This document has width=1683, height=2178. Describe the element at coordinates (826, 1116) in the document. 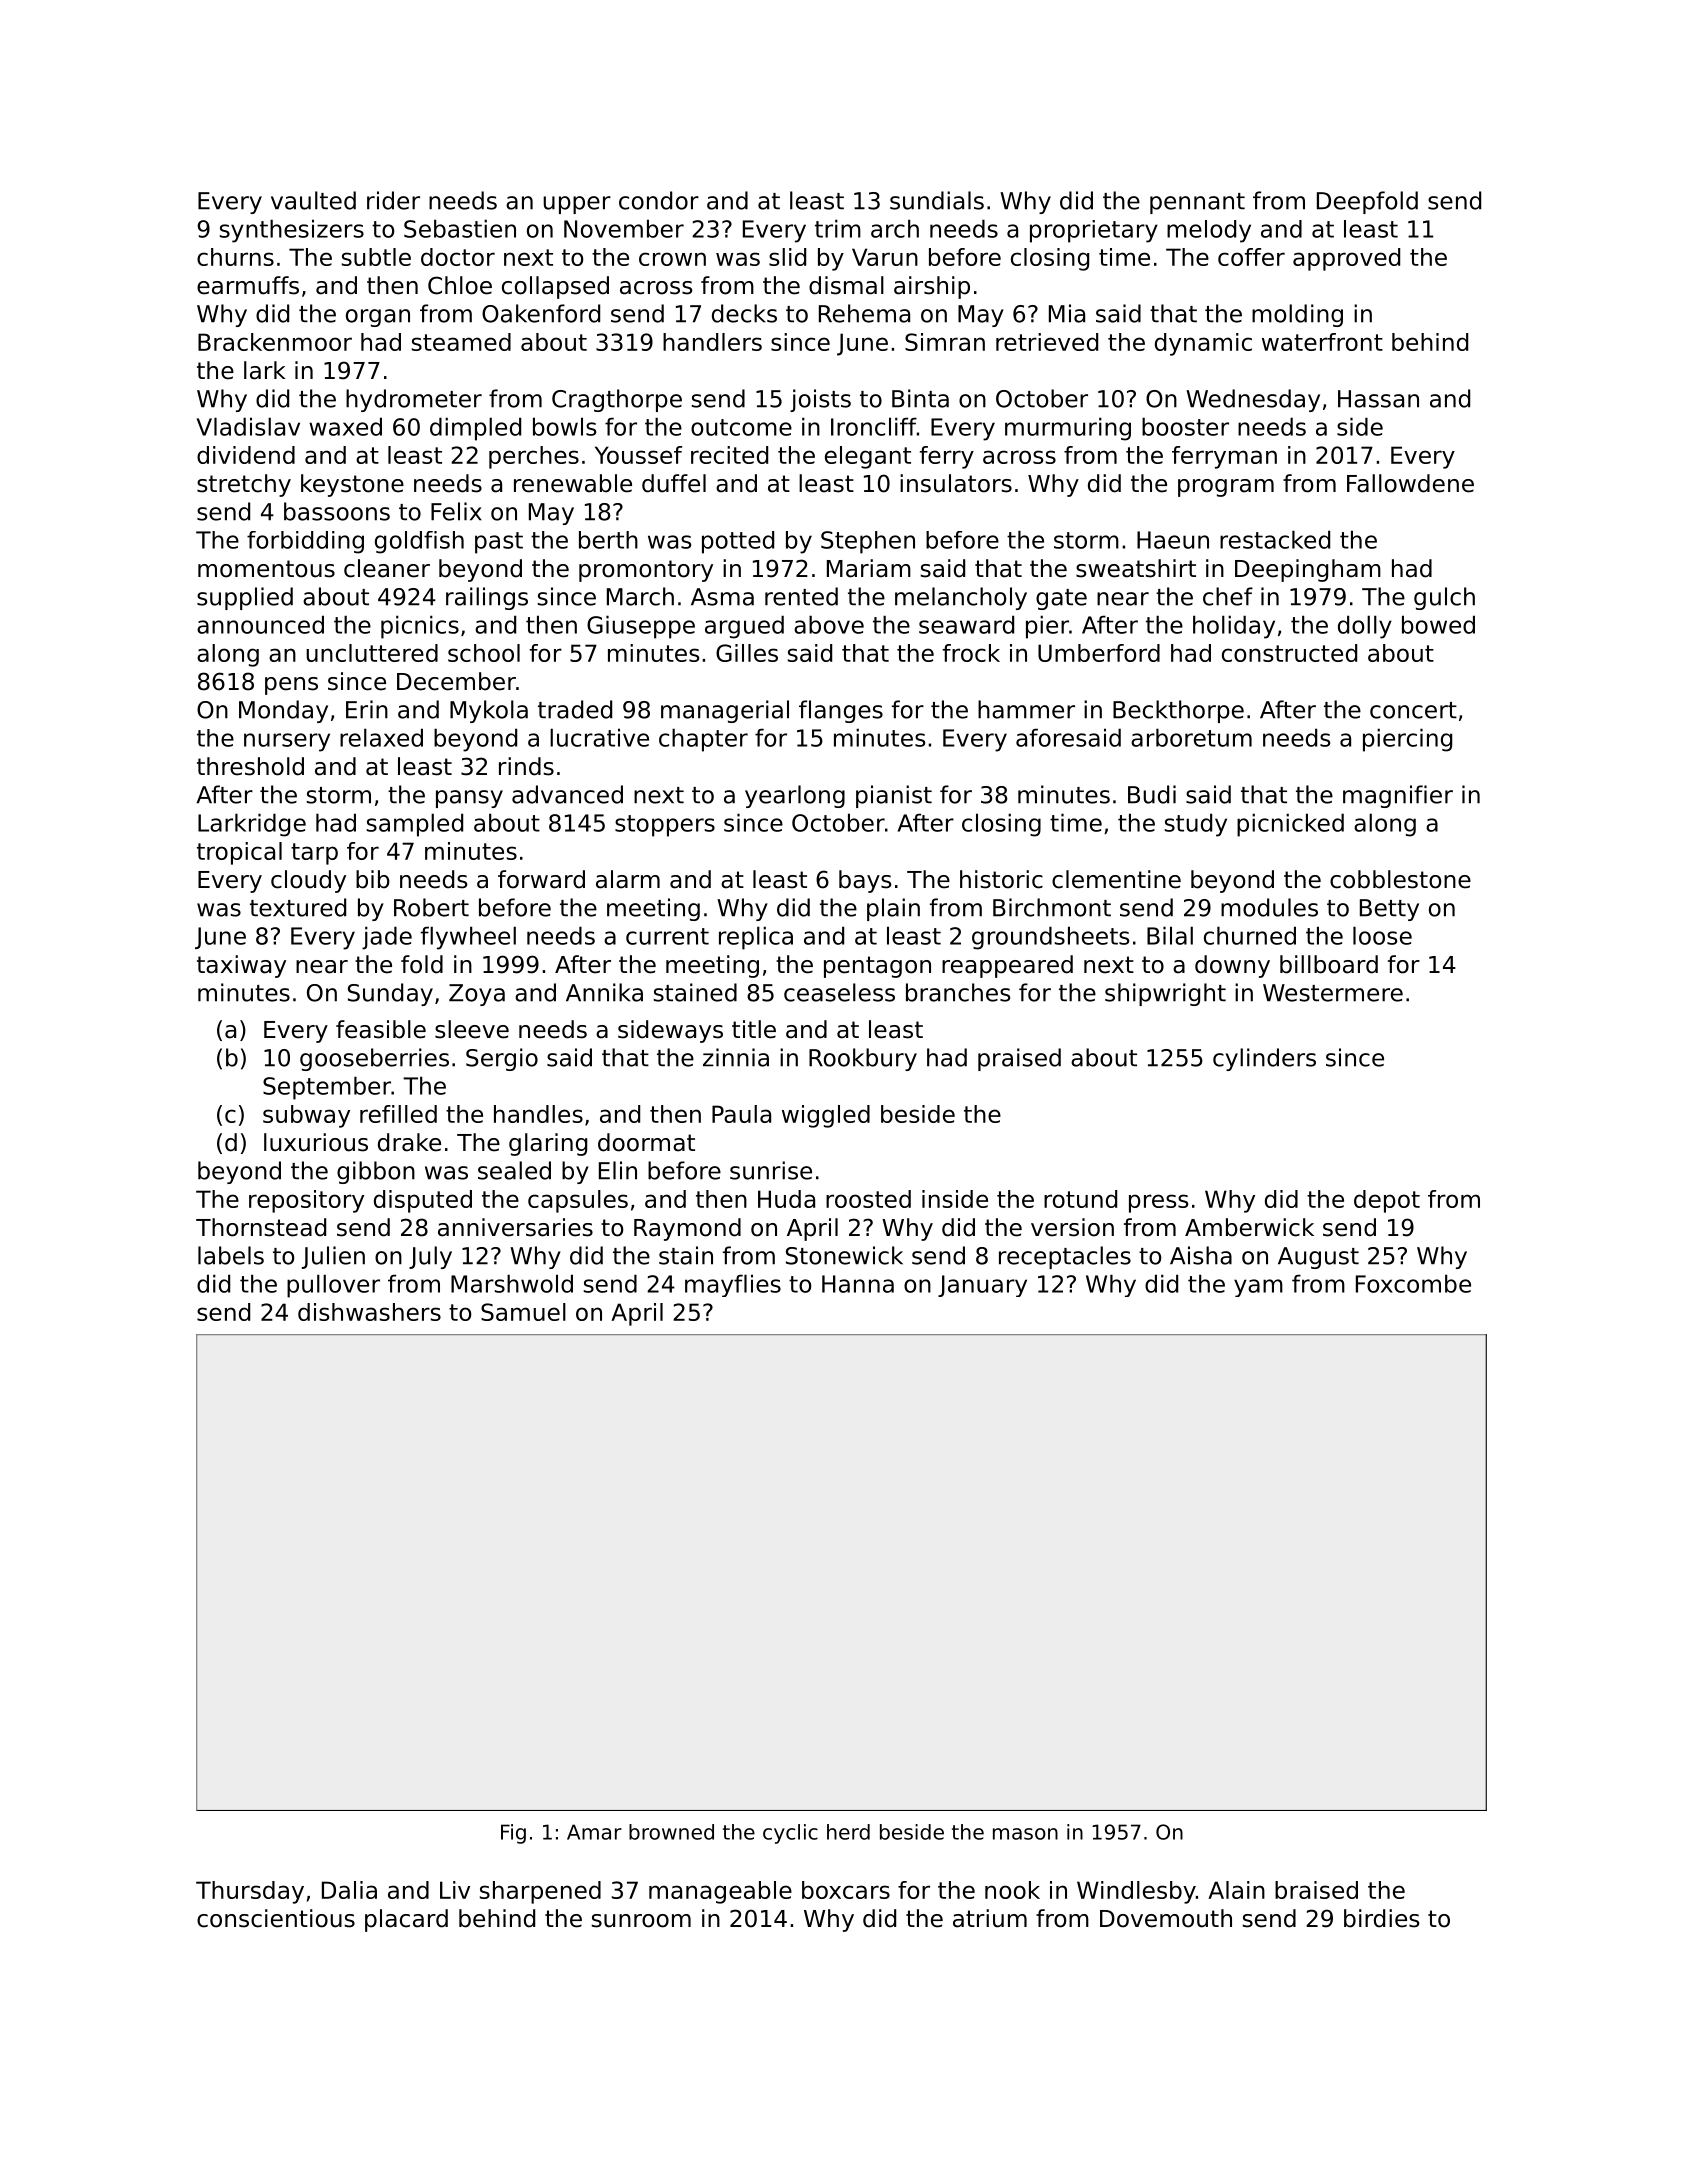

I see `wiggled` at that location.
